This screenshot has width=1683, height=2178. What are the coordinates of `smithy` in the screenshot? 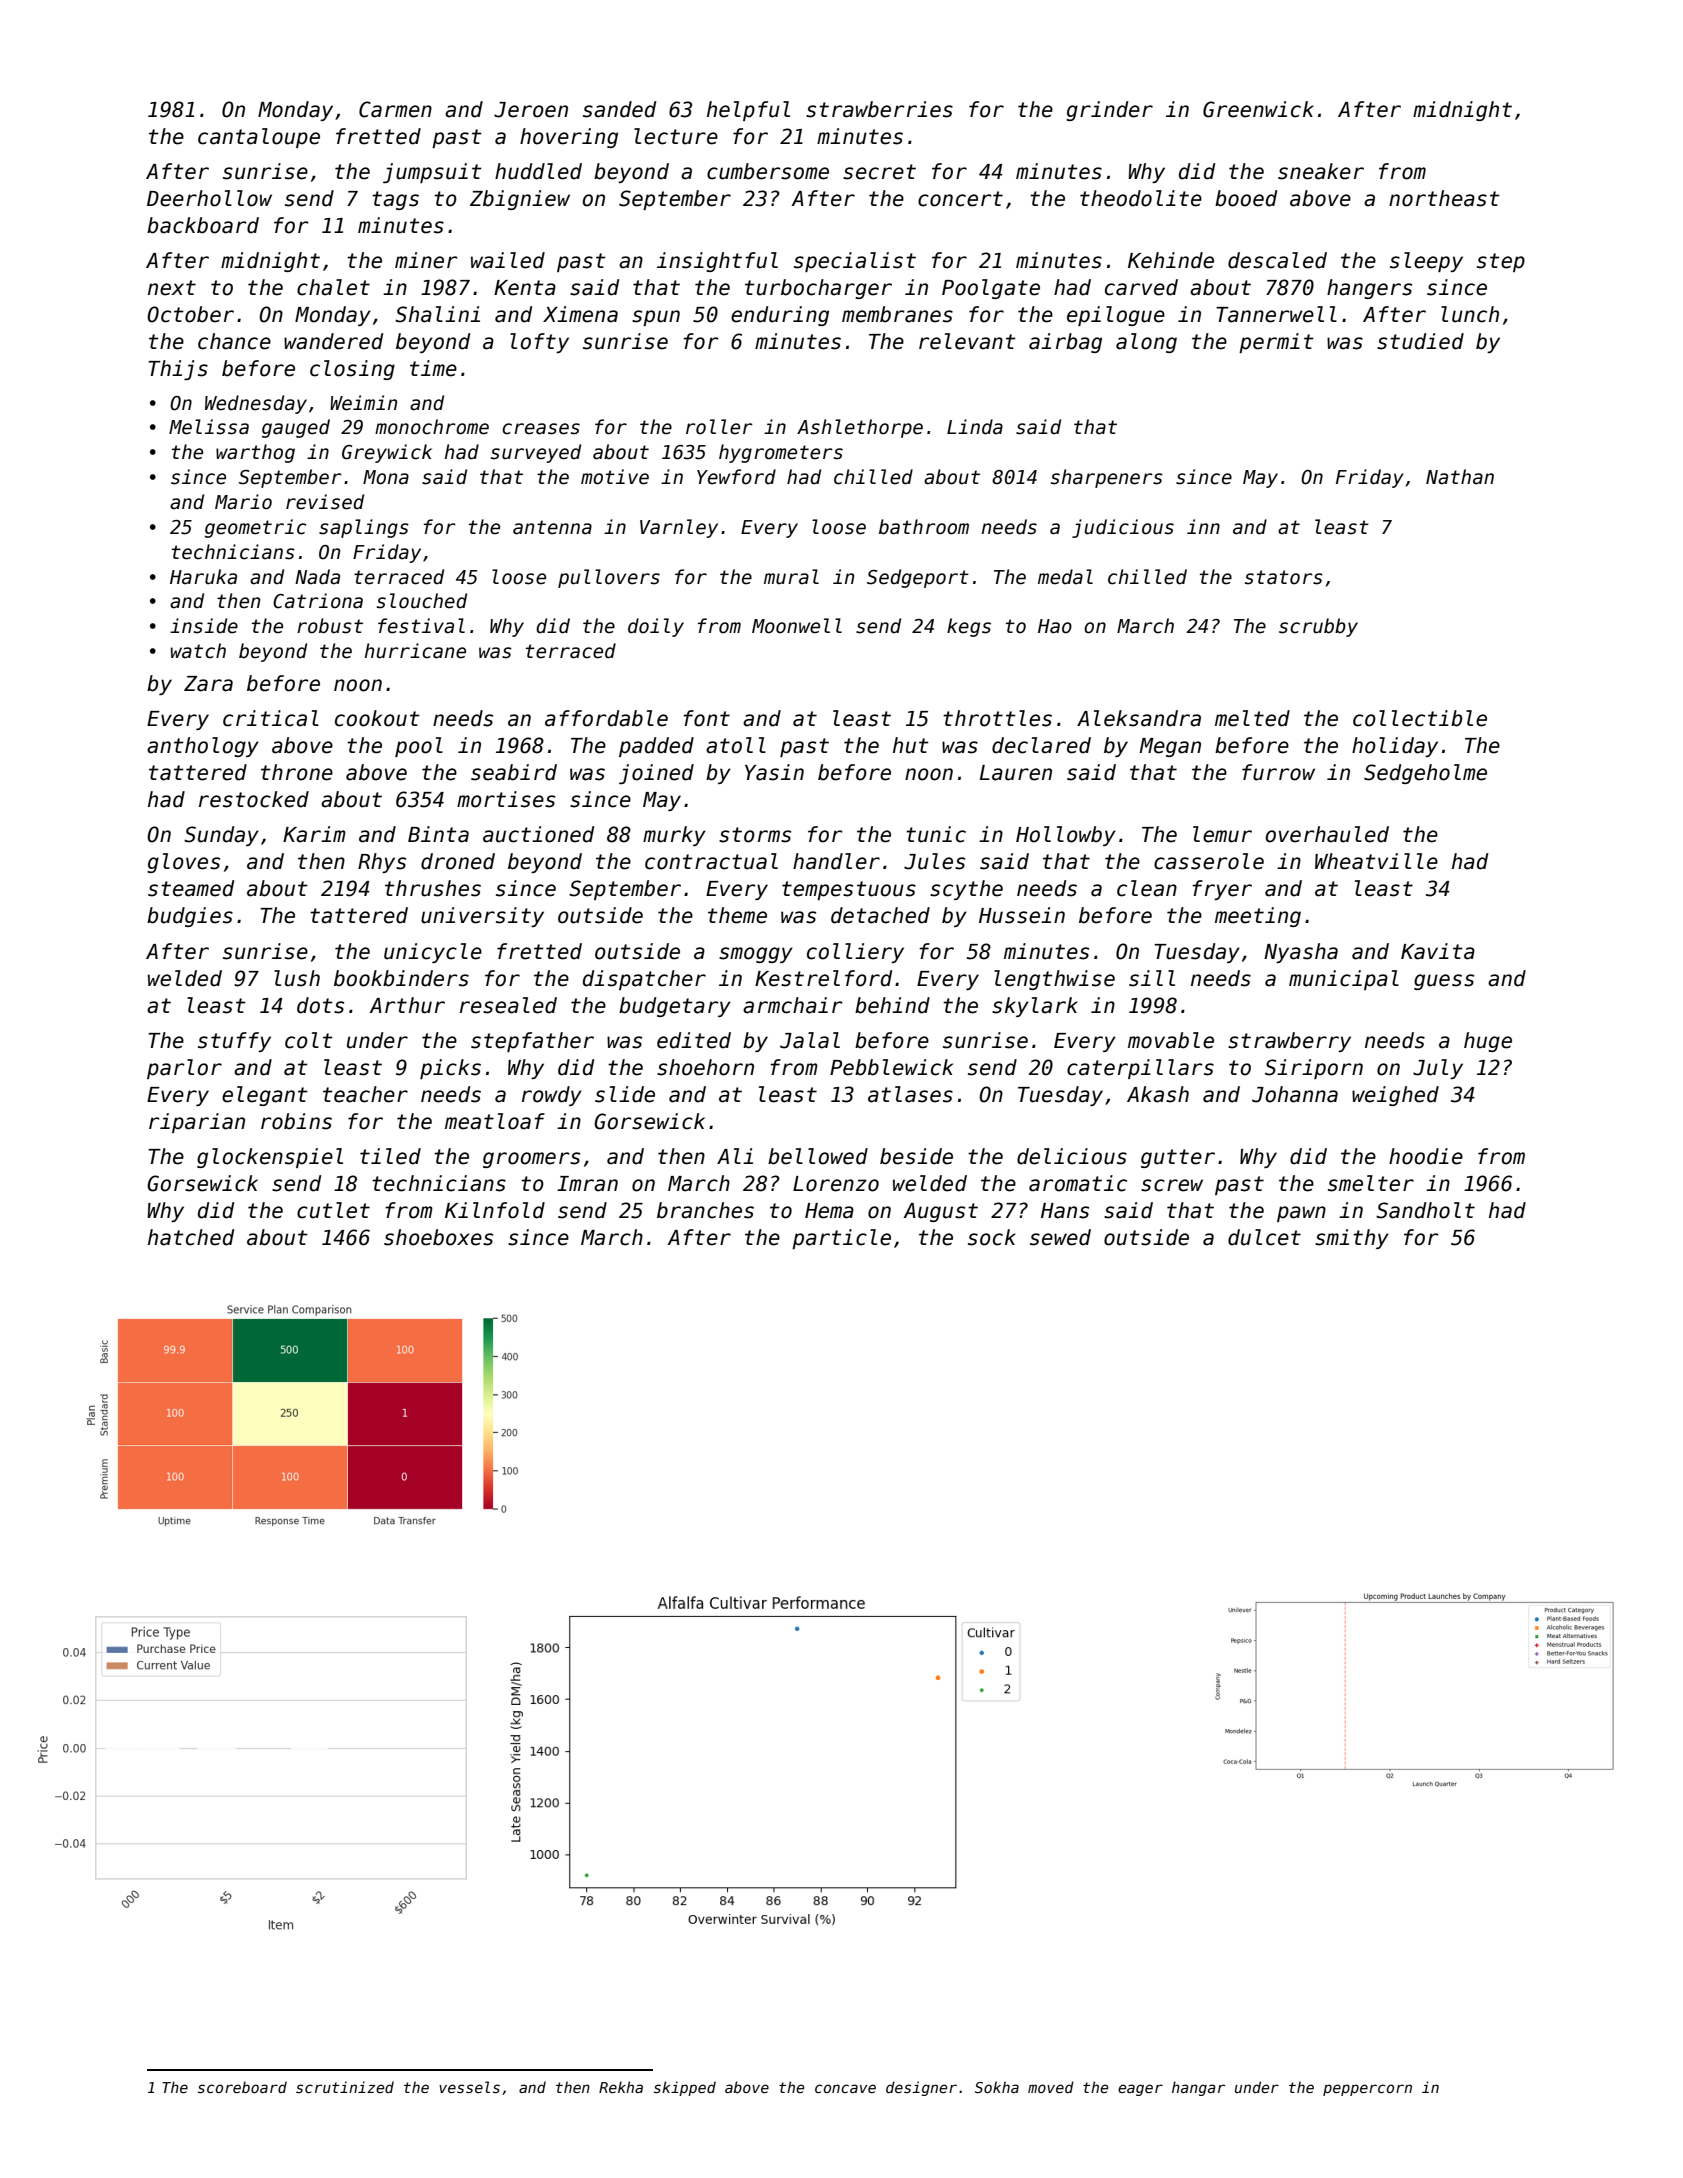 It's located at (1352, 1239).
